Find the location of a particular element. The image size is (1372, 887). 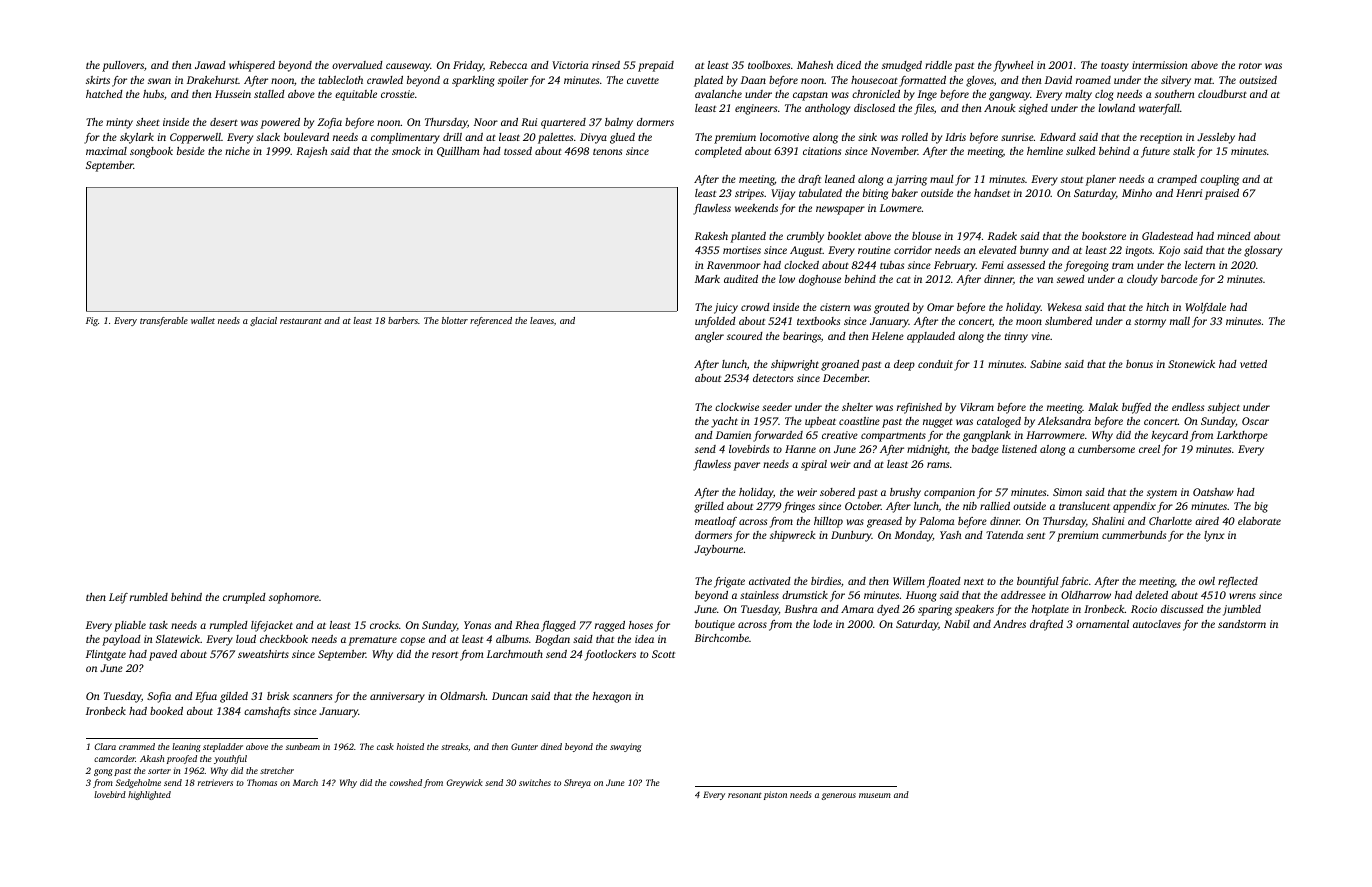

rumbled is located at coordinates (149, 597).
